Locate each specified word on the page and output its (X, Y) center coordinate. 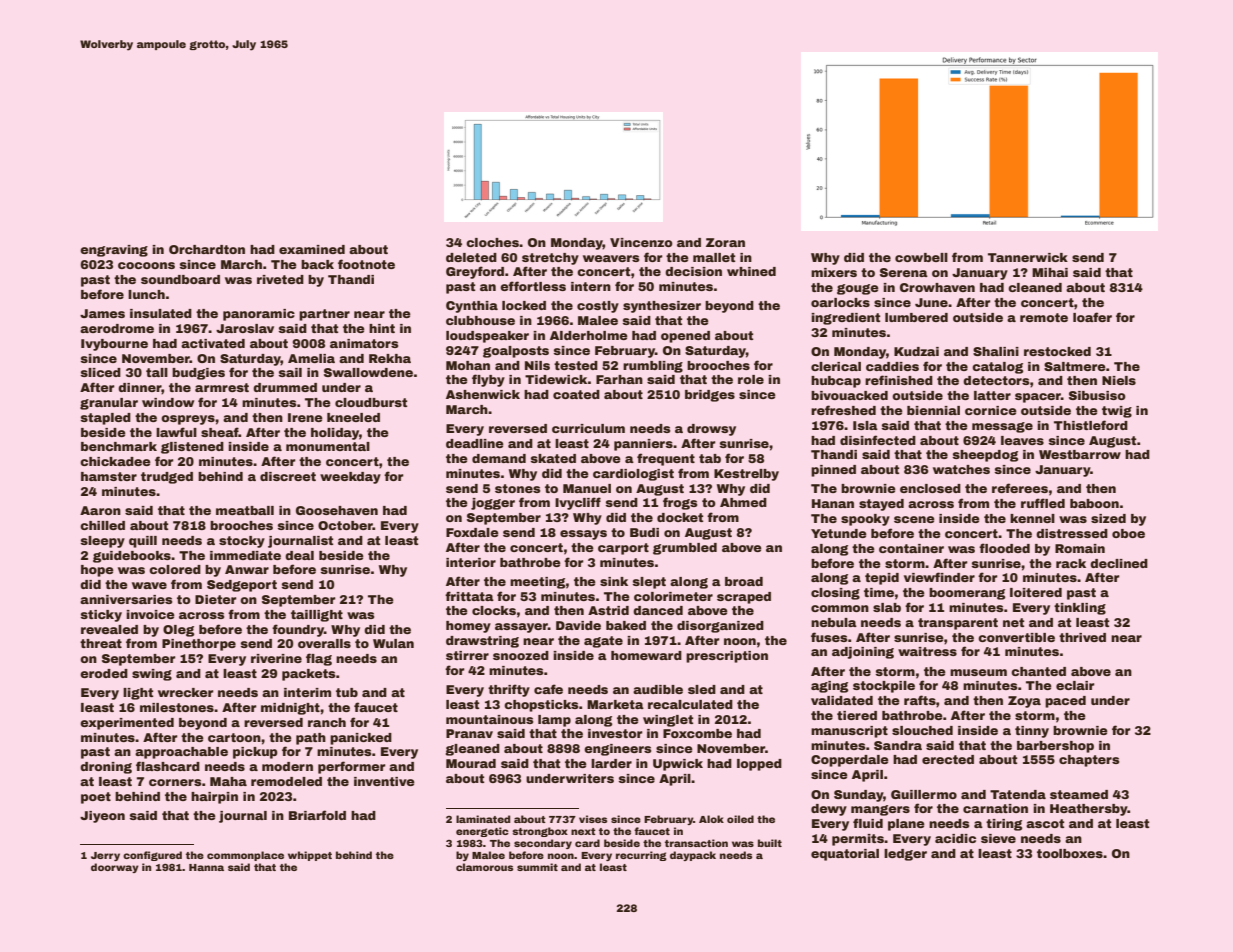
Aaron (100, 510)
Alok (711, 819)
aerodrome (117, 328)
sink (614, 581)
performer (352, 767)
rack (1071, 563)
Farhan (619, 379)
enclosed (930, 488)
